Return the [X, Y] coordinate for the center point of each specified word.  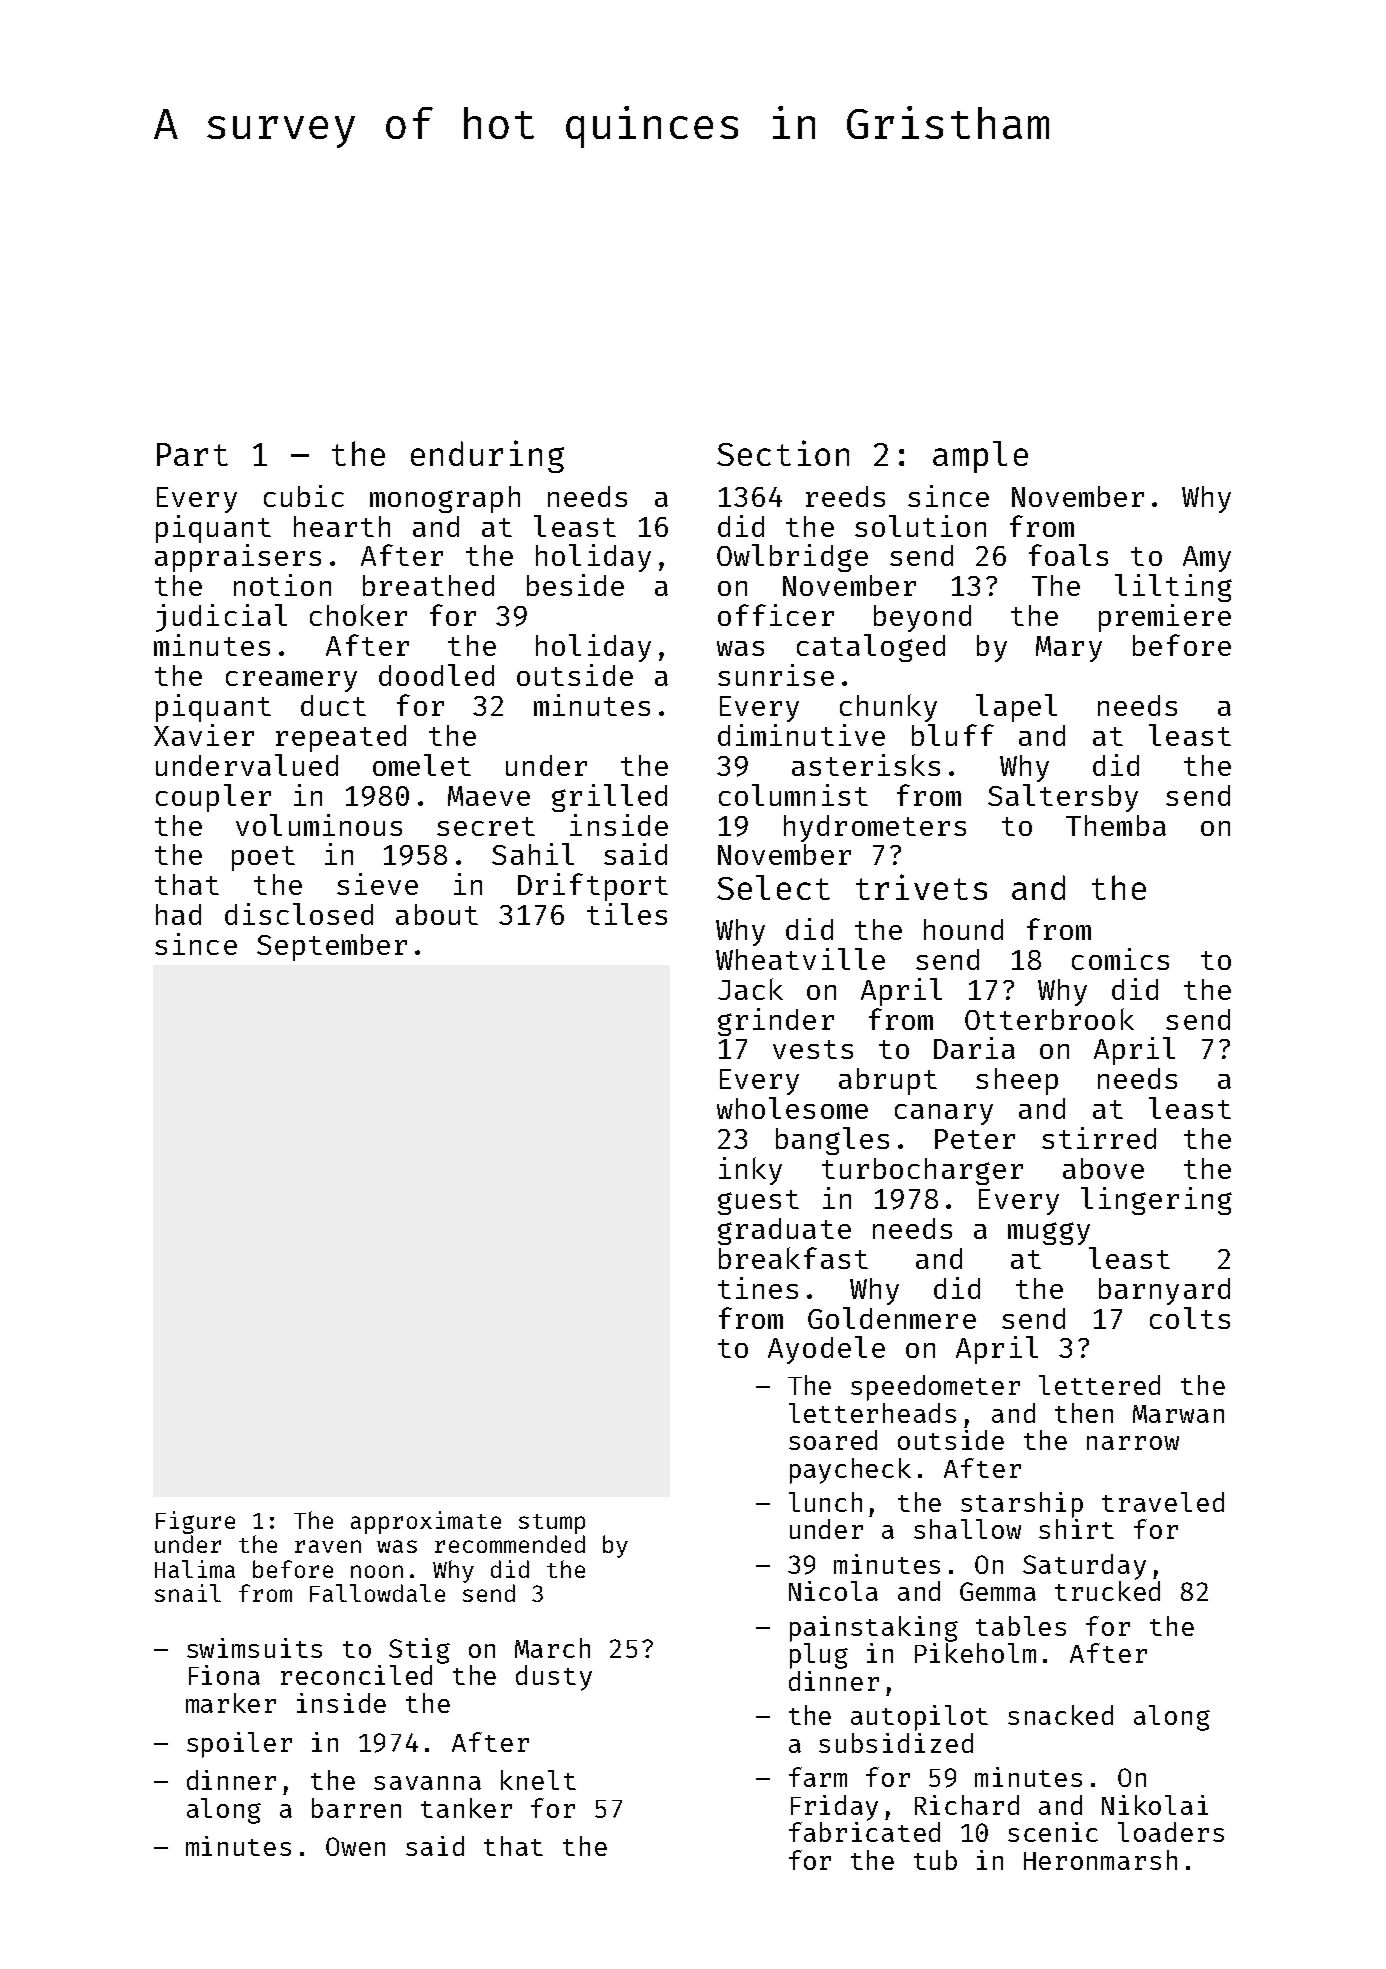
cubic [304, 496]
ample [980, 457]
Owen [355, 1846]
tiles [627, 914]
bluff [953, 735]
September [332, 947]
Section [783, 453]
